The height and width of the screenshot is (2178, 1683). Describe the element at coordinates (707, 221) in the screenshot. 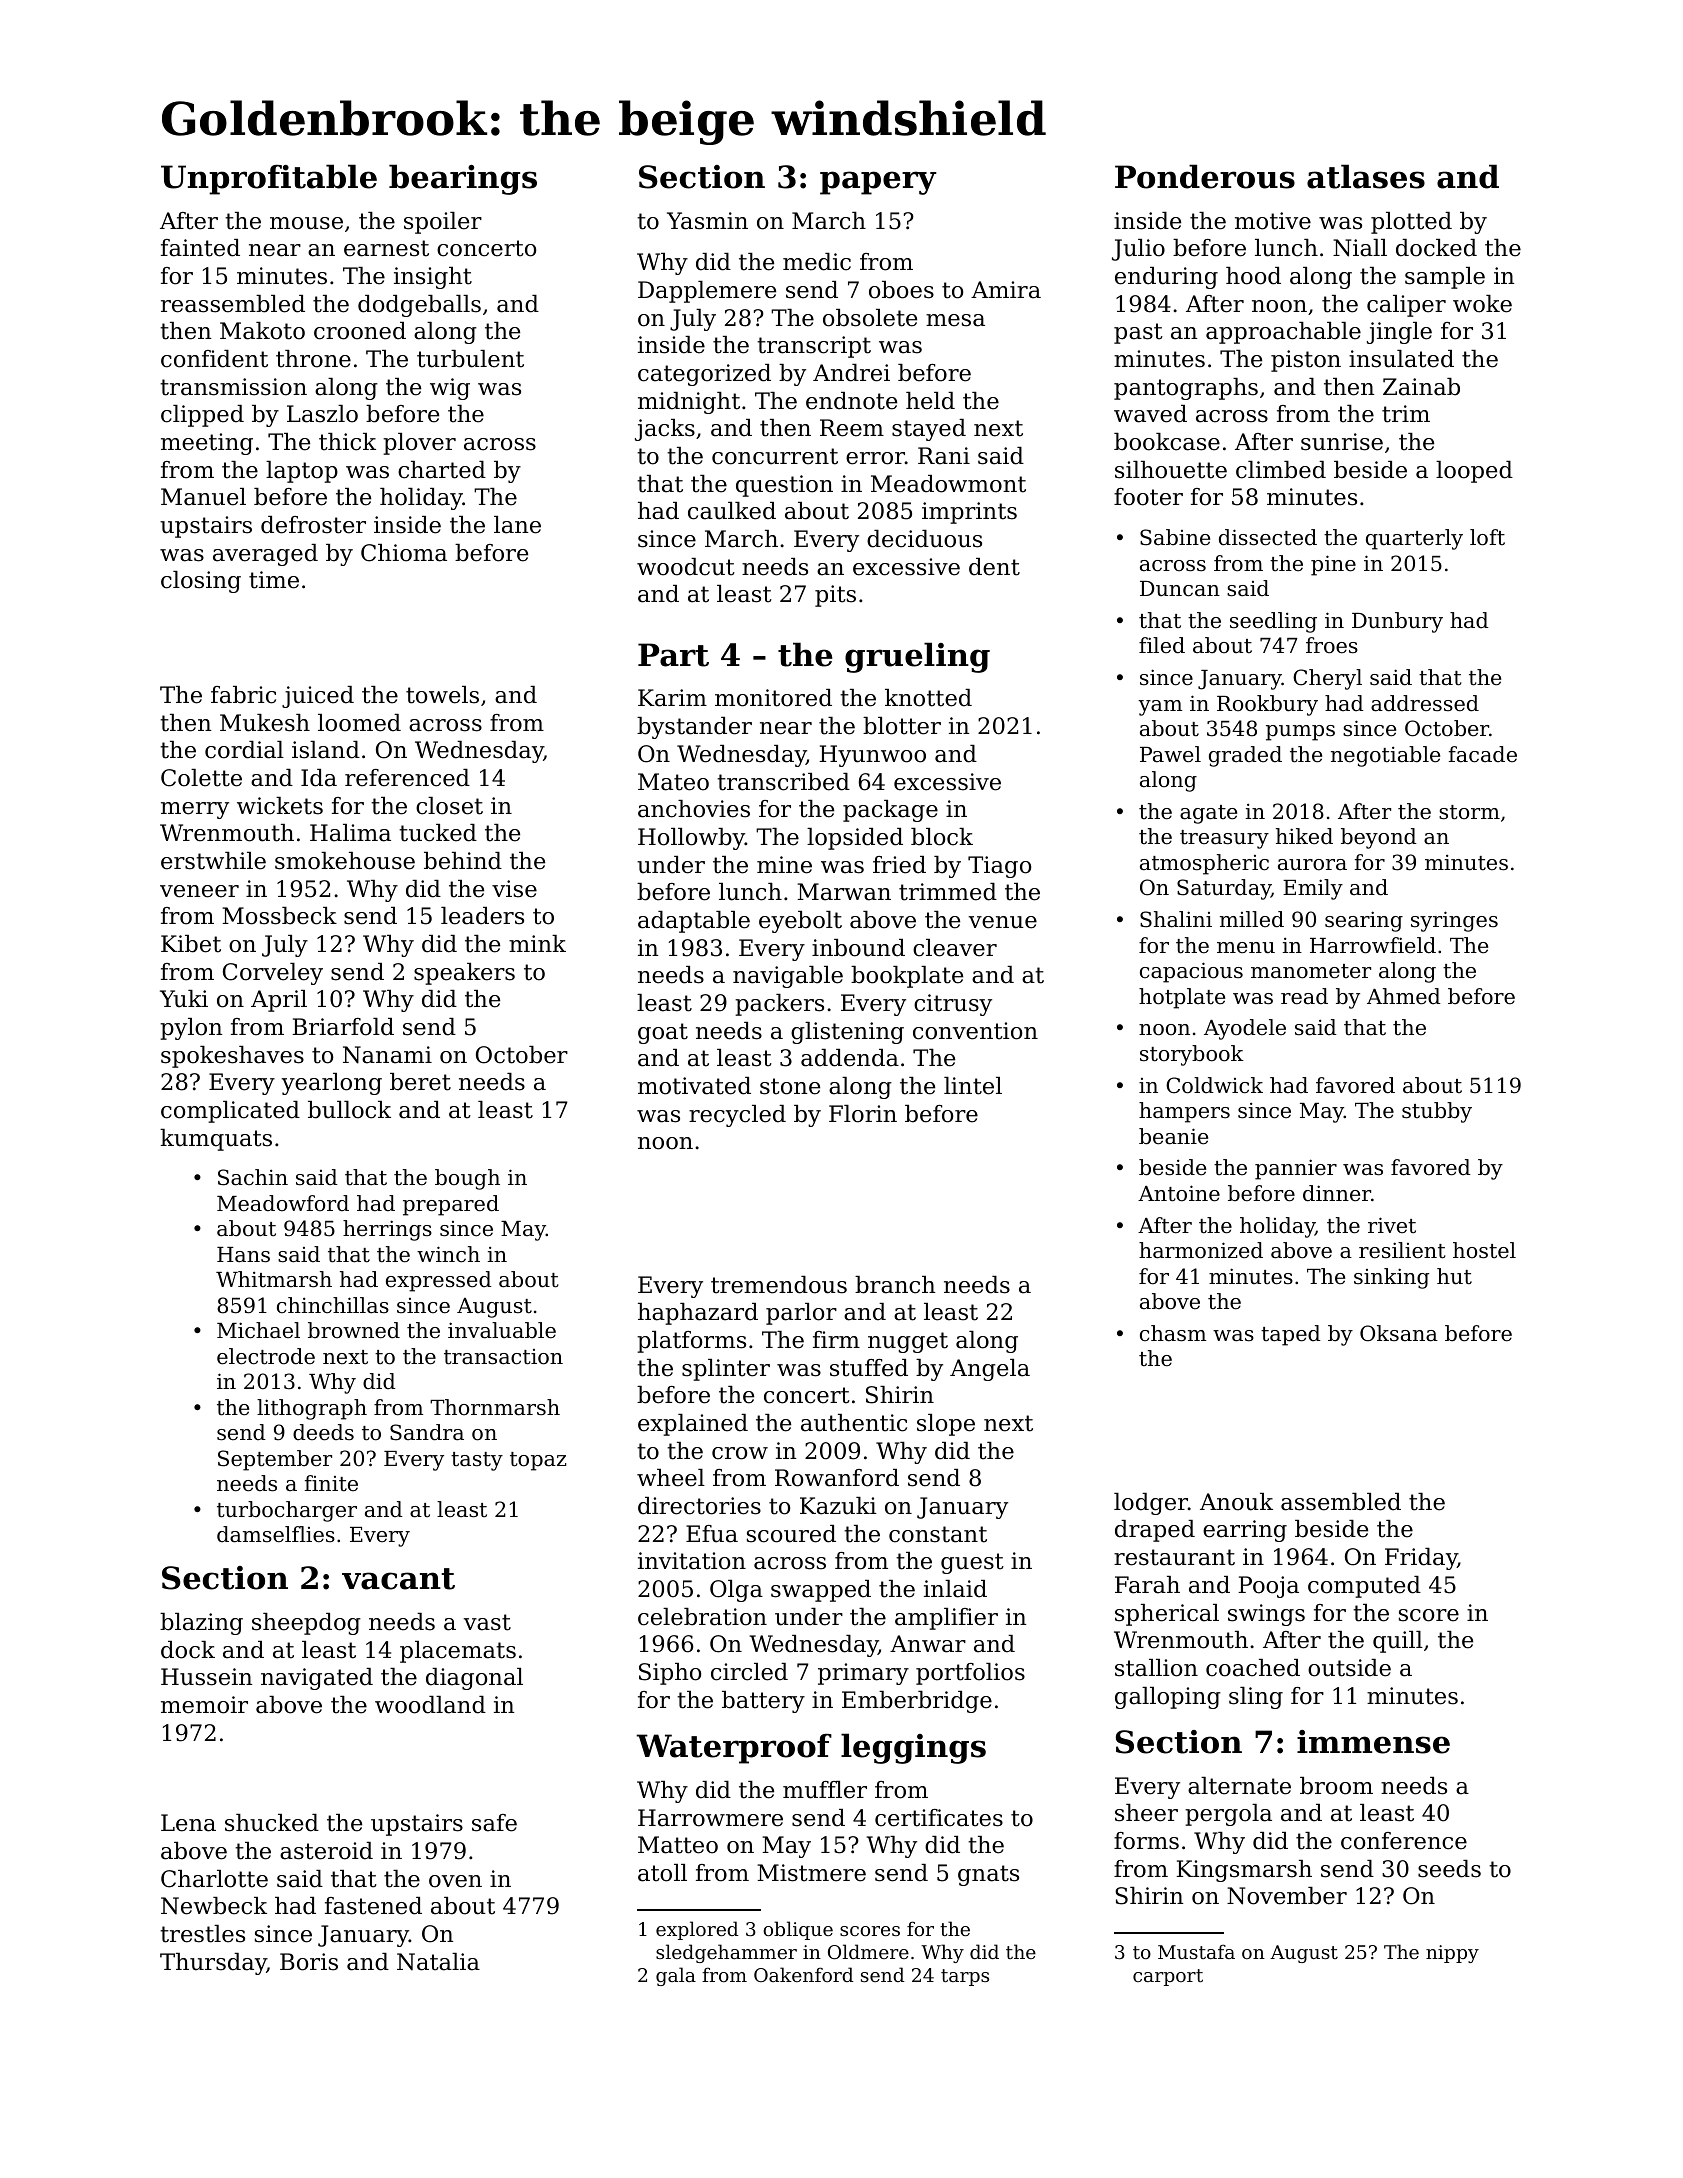

I see `Yasmin` at that location.
